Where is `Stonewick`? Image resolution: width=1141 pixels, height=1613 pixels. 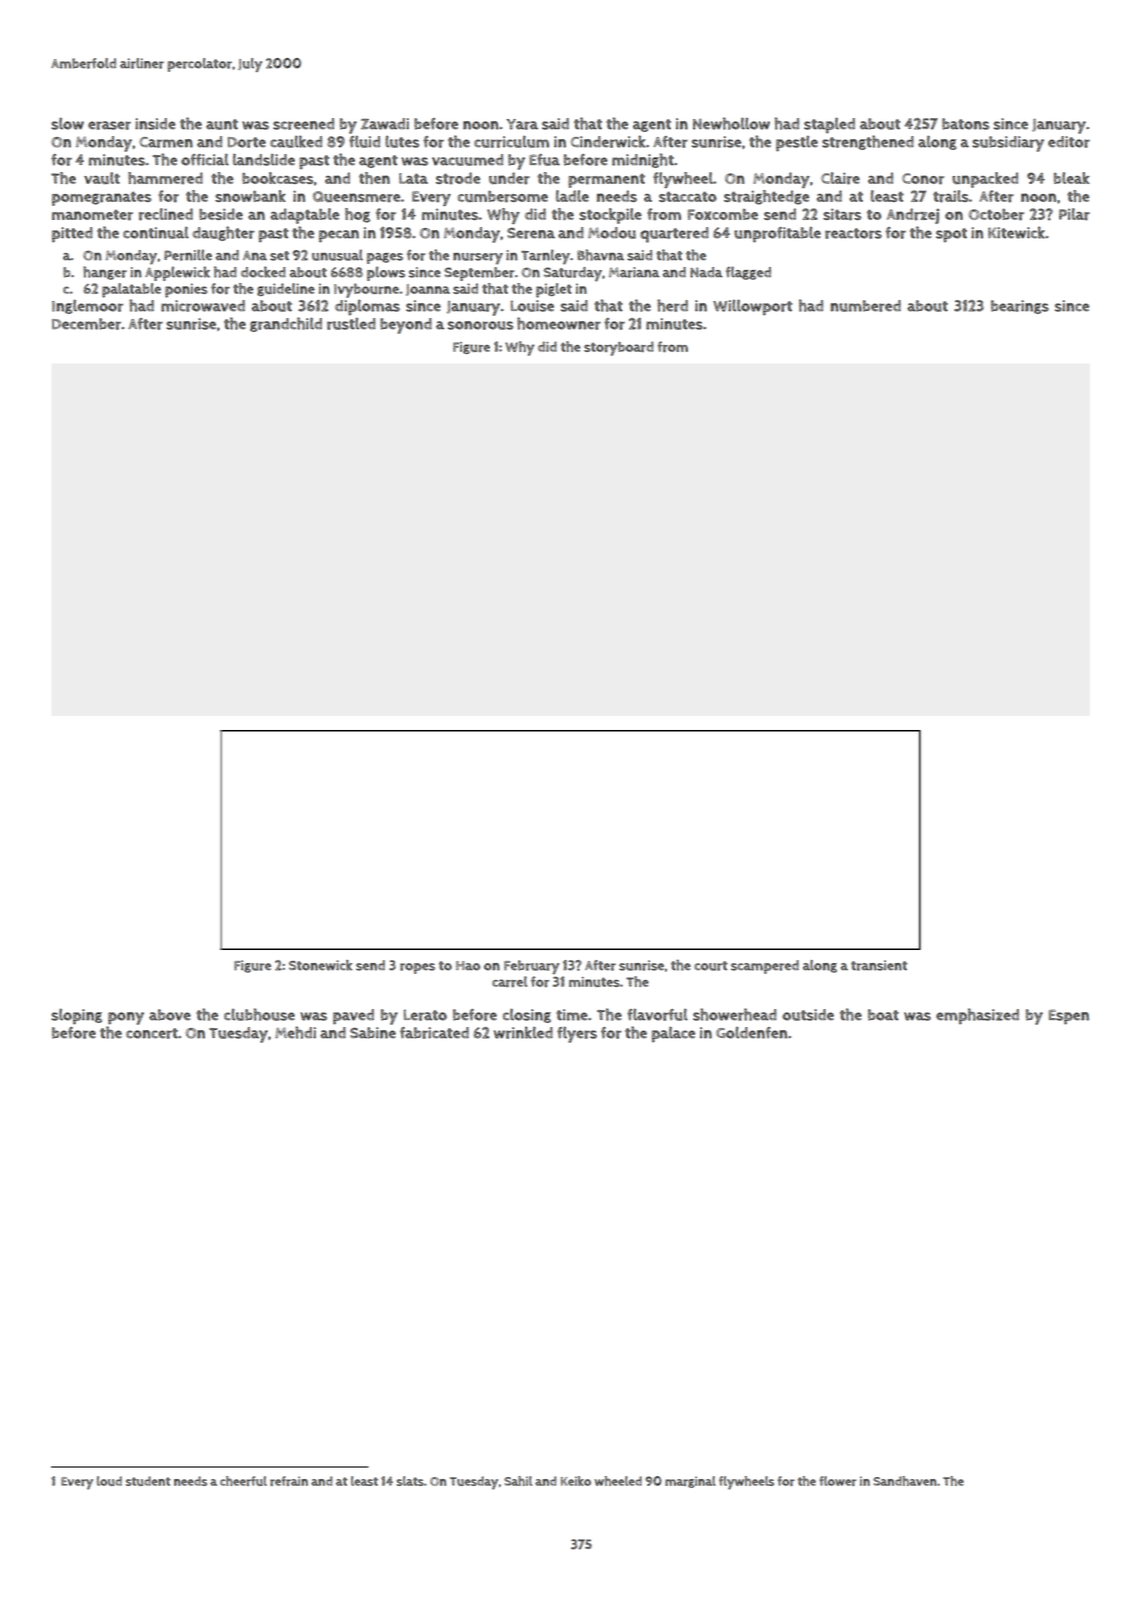 Stonewick is located at coordinates (320, 965).
